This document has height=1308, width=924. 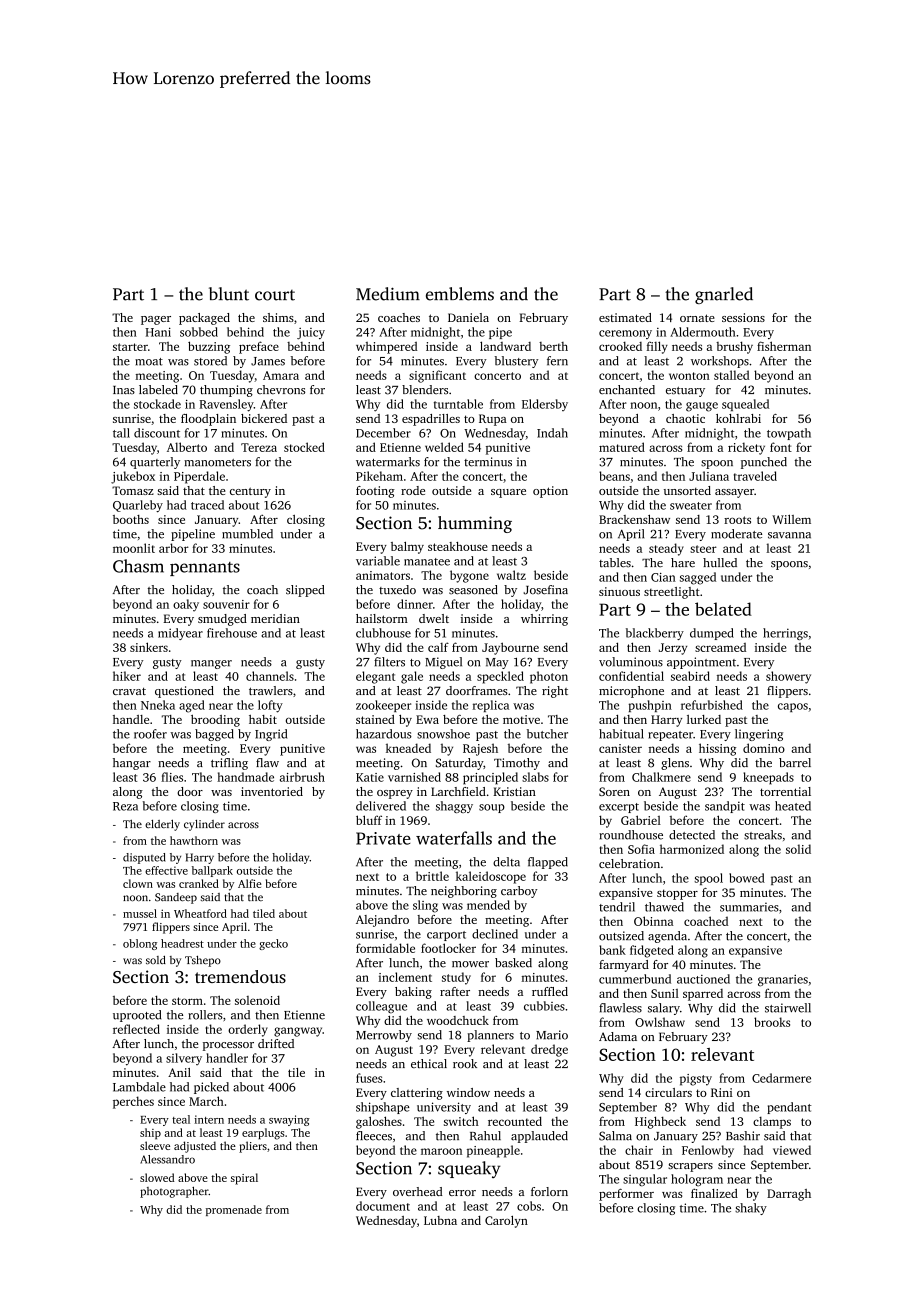 I want to click on inventoried, so click(x=272, y=791).
